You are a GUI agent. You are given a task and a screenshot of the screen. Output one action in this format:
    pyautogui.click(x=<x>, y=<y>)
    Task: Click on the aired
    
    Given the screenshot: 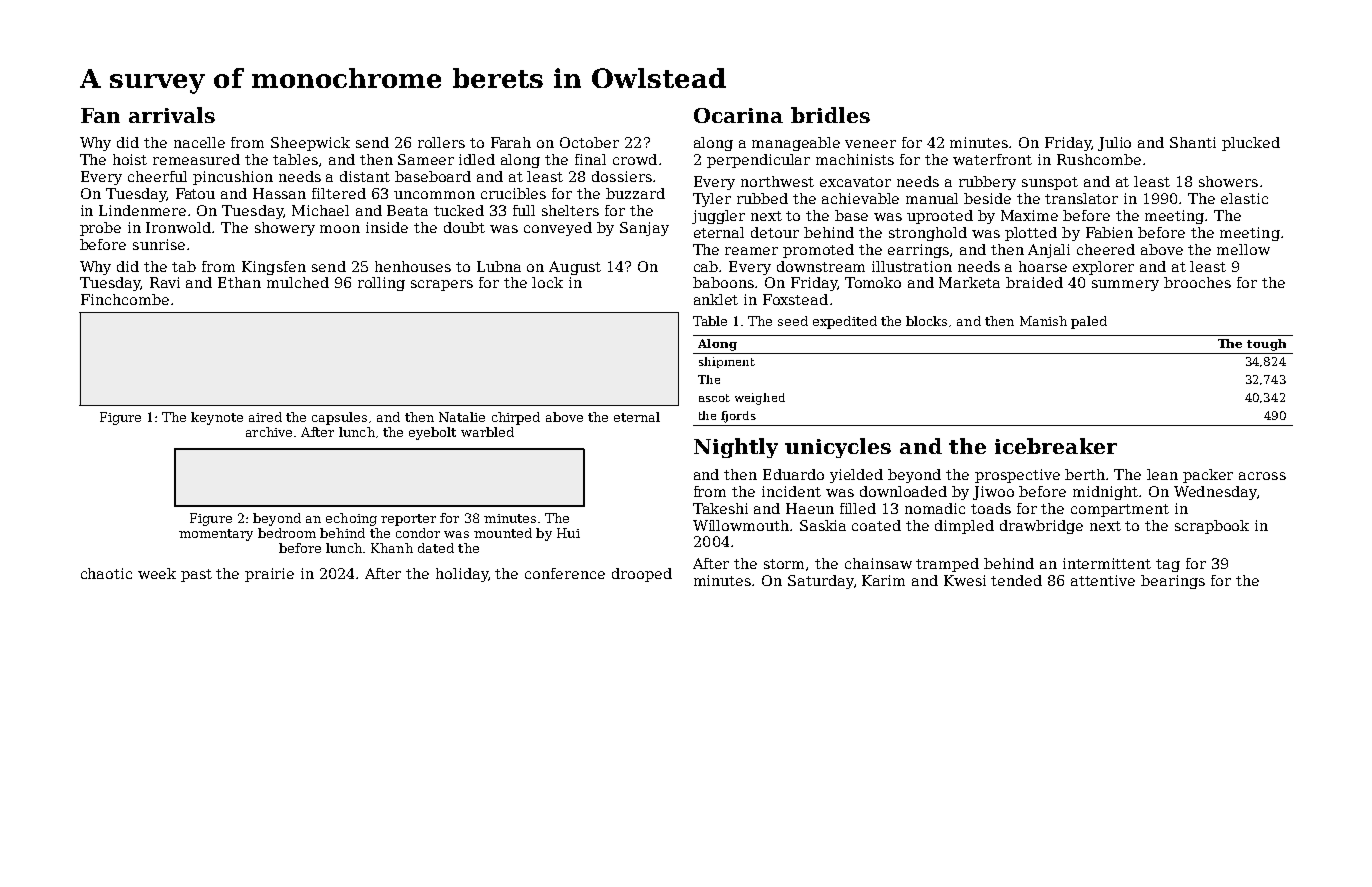 What is the action you would take?
    pyautogui.click(x=265, y=417)
